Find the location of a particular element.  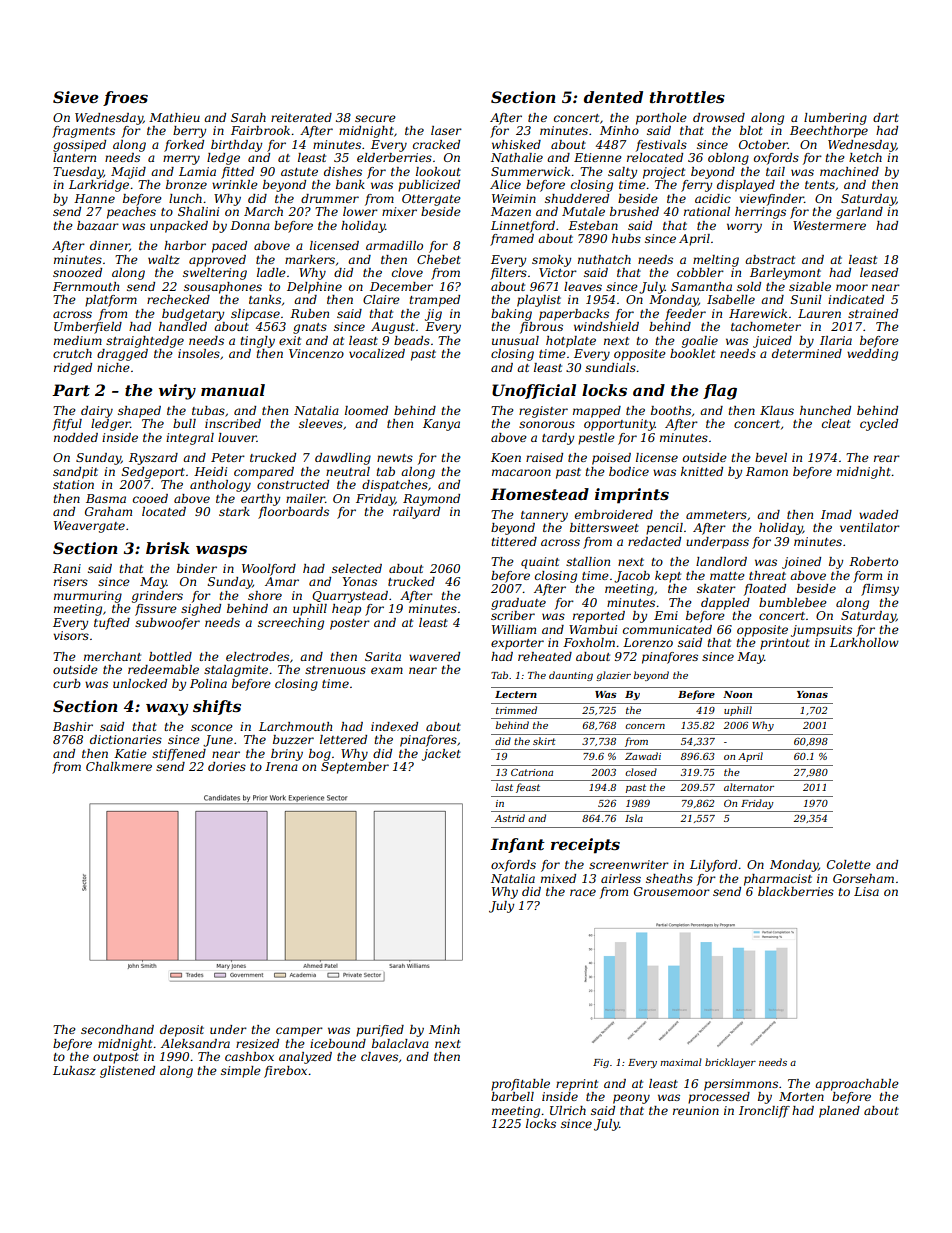

glistened is located at coordinates (127, 1072).
